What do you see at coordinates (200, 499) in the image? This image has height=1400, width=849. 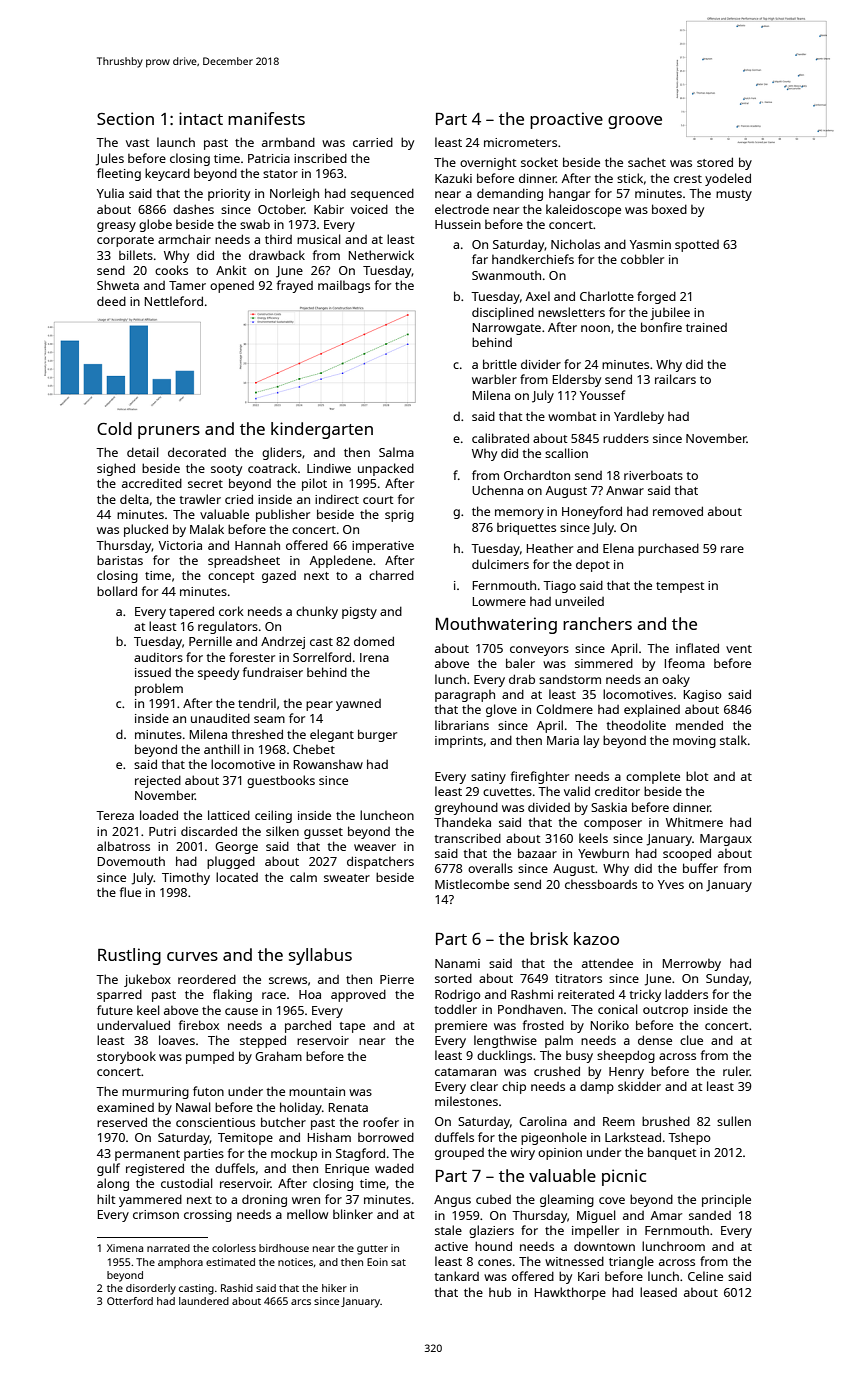 I see `trawler` at bounding box center [200, 499].
